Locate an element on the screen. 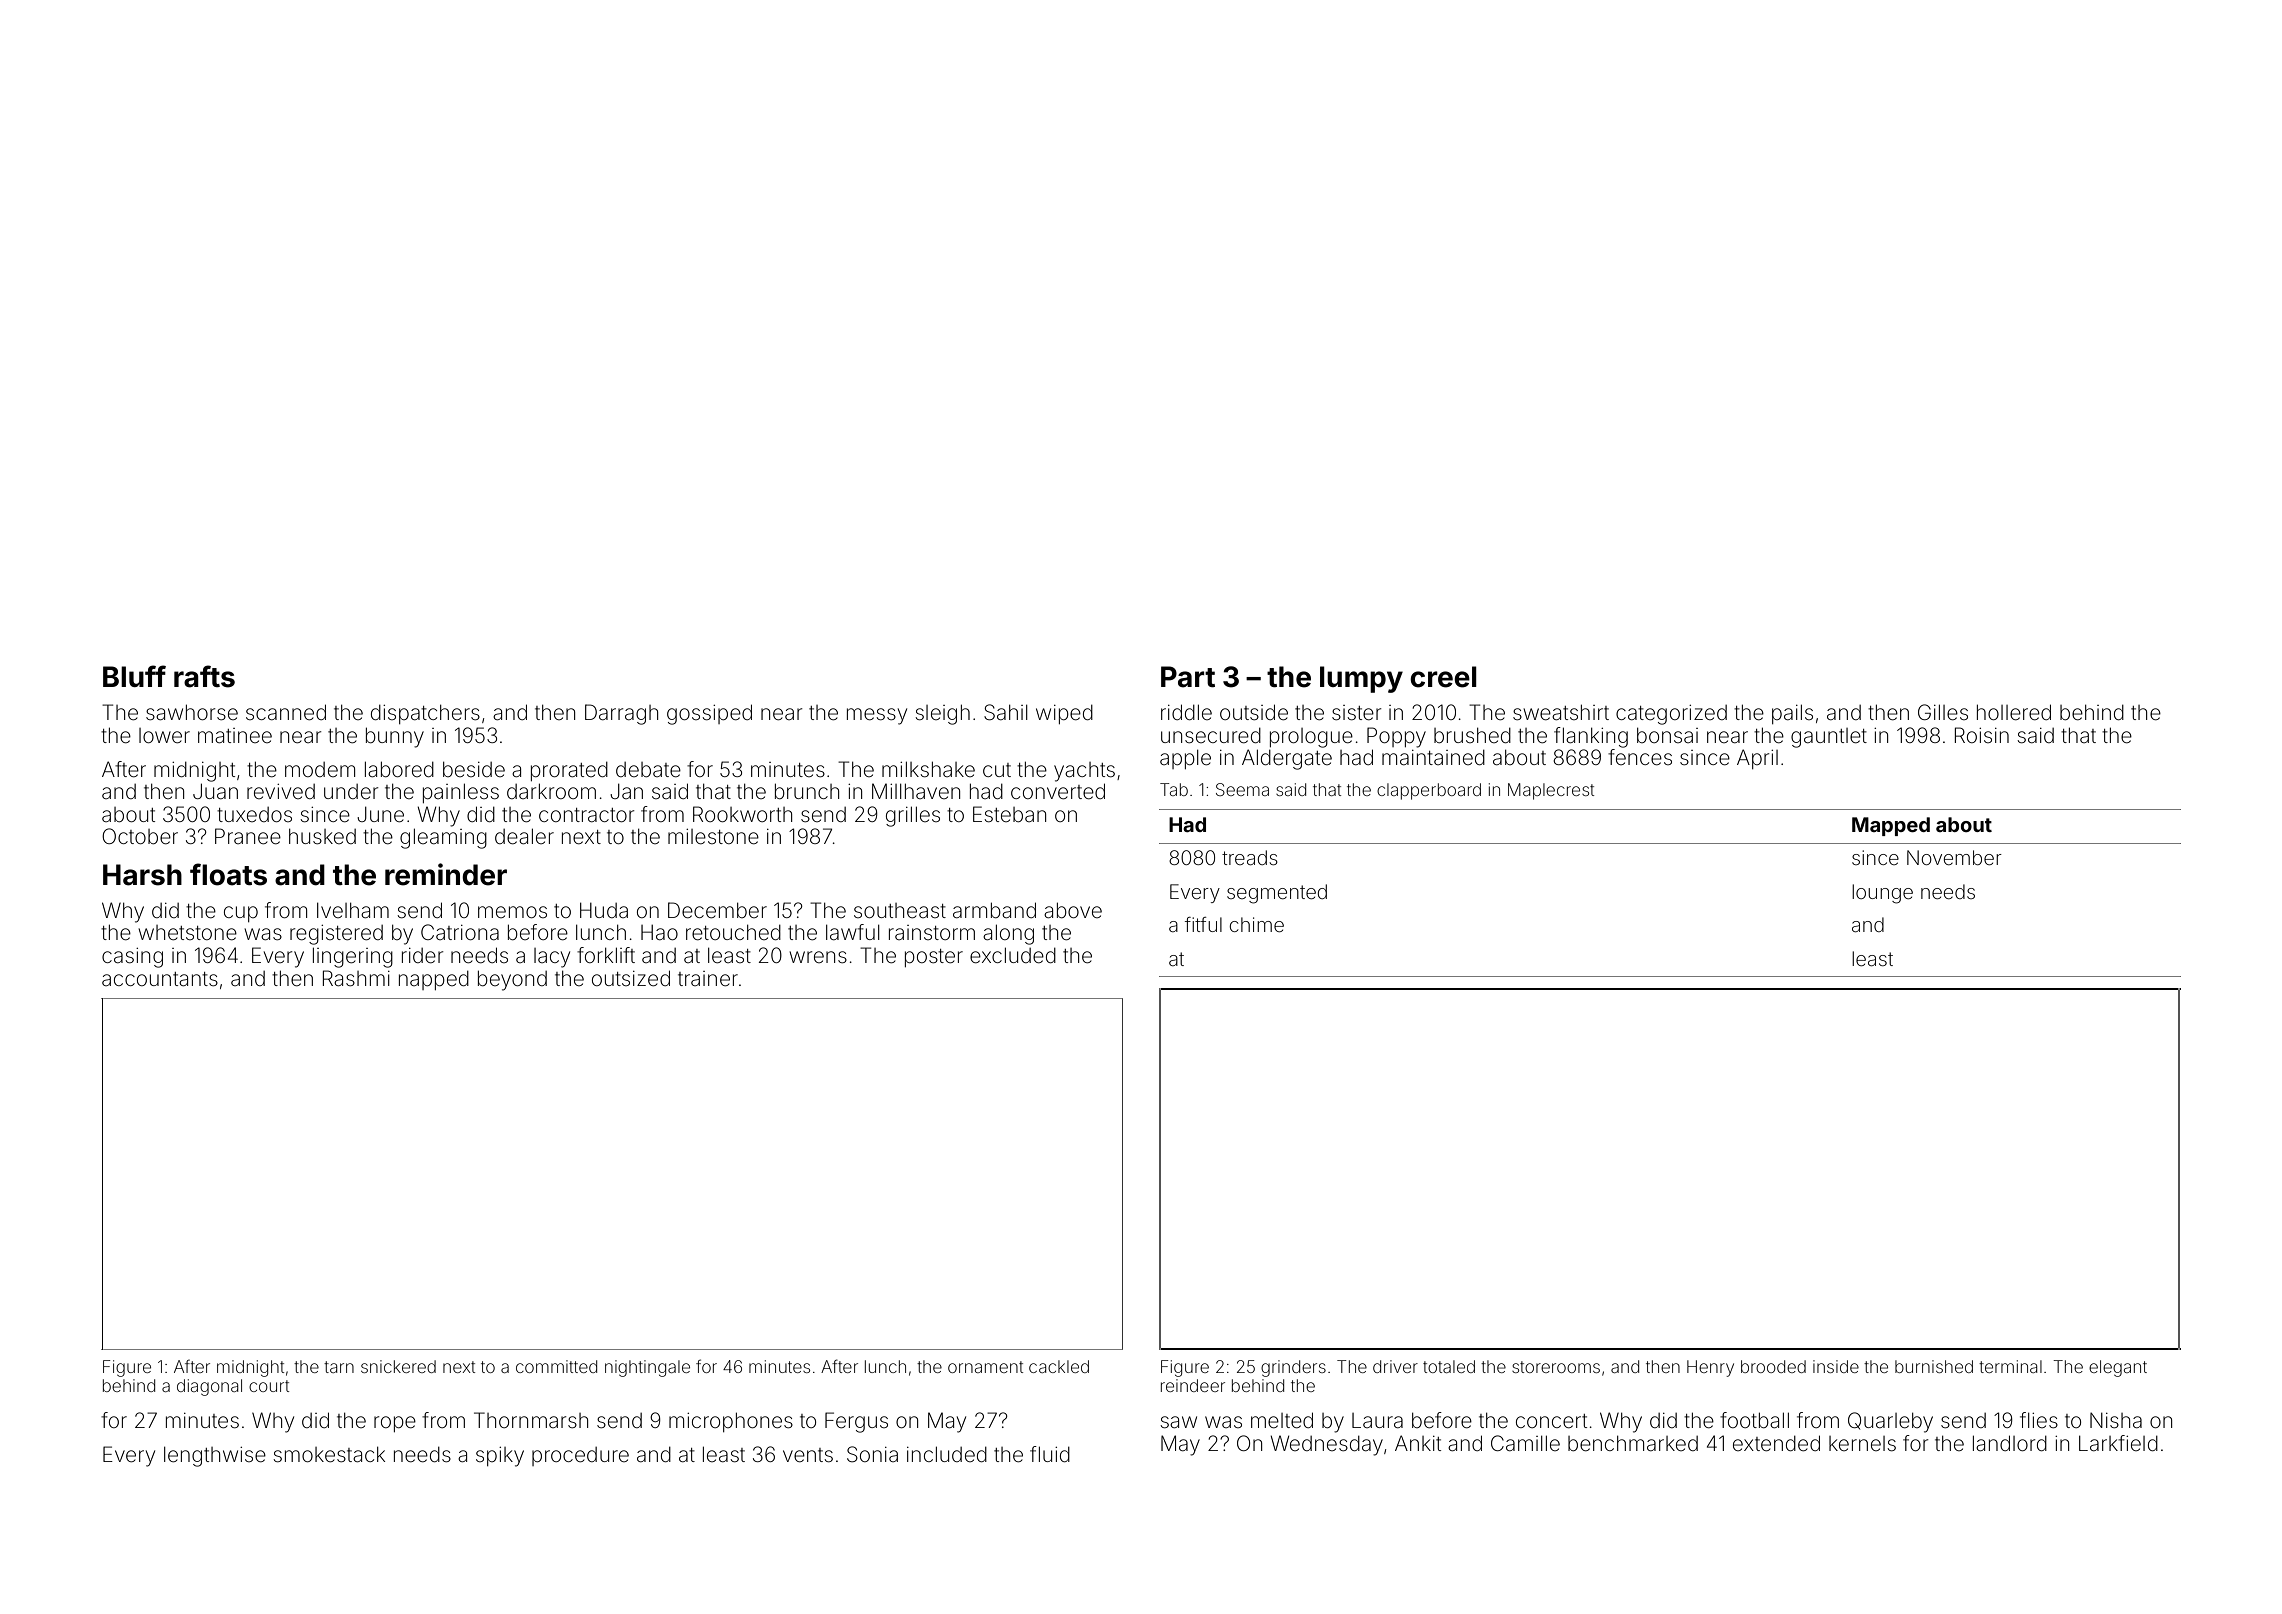 This screenshot has width=2282, height=1614. Sahil is located at coordinates (1006, 712).
